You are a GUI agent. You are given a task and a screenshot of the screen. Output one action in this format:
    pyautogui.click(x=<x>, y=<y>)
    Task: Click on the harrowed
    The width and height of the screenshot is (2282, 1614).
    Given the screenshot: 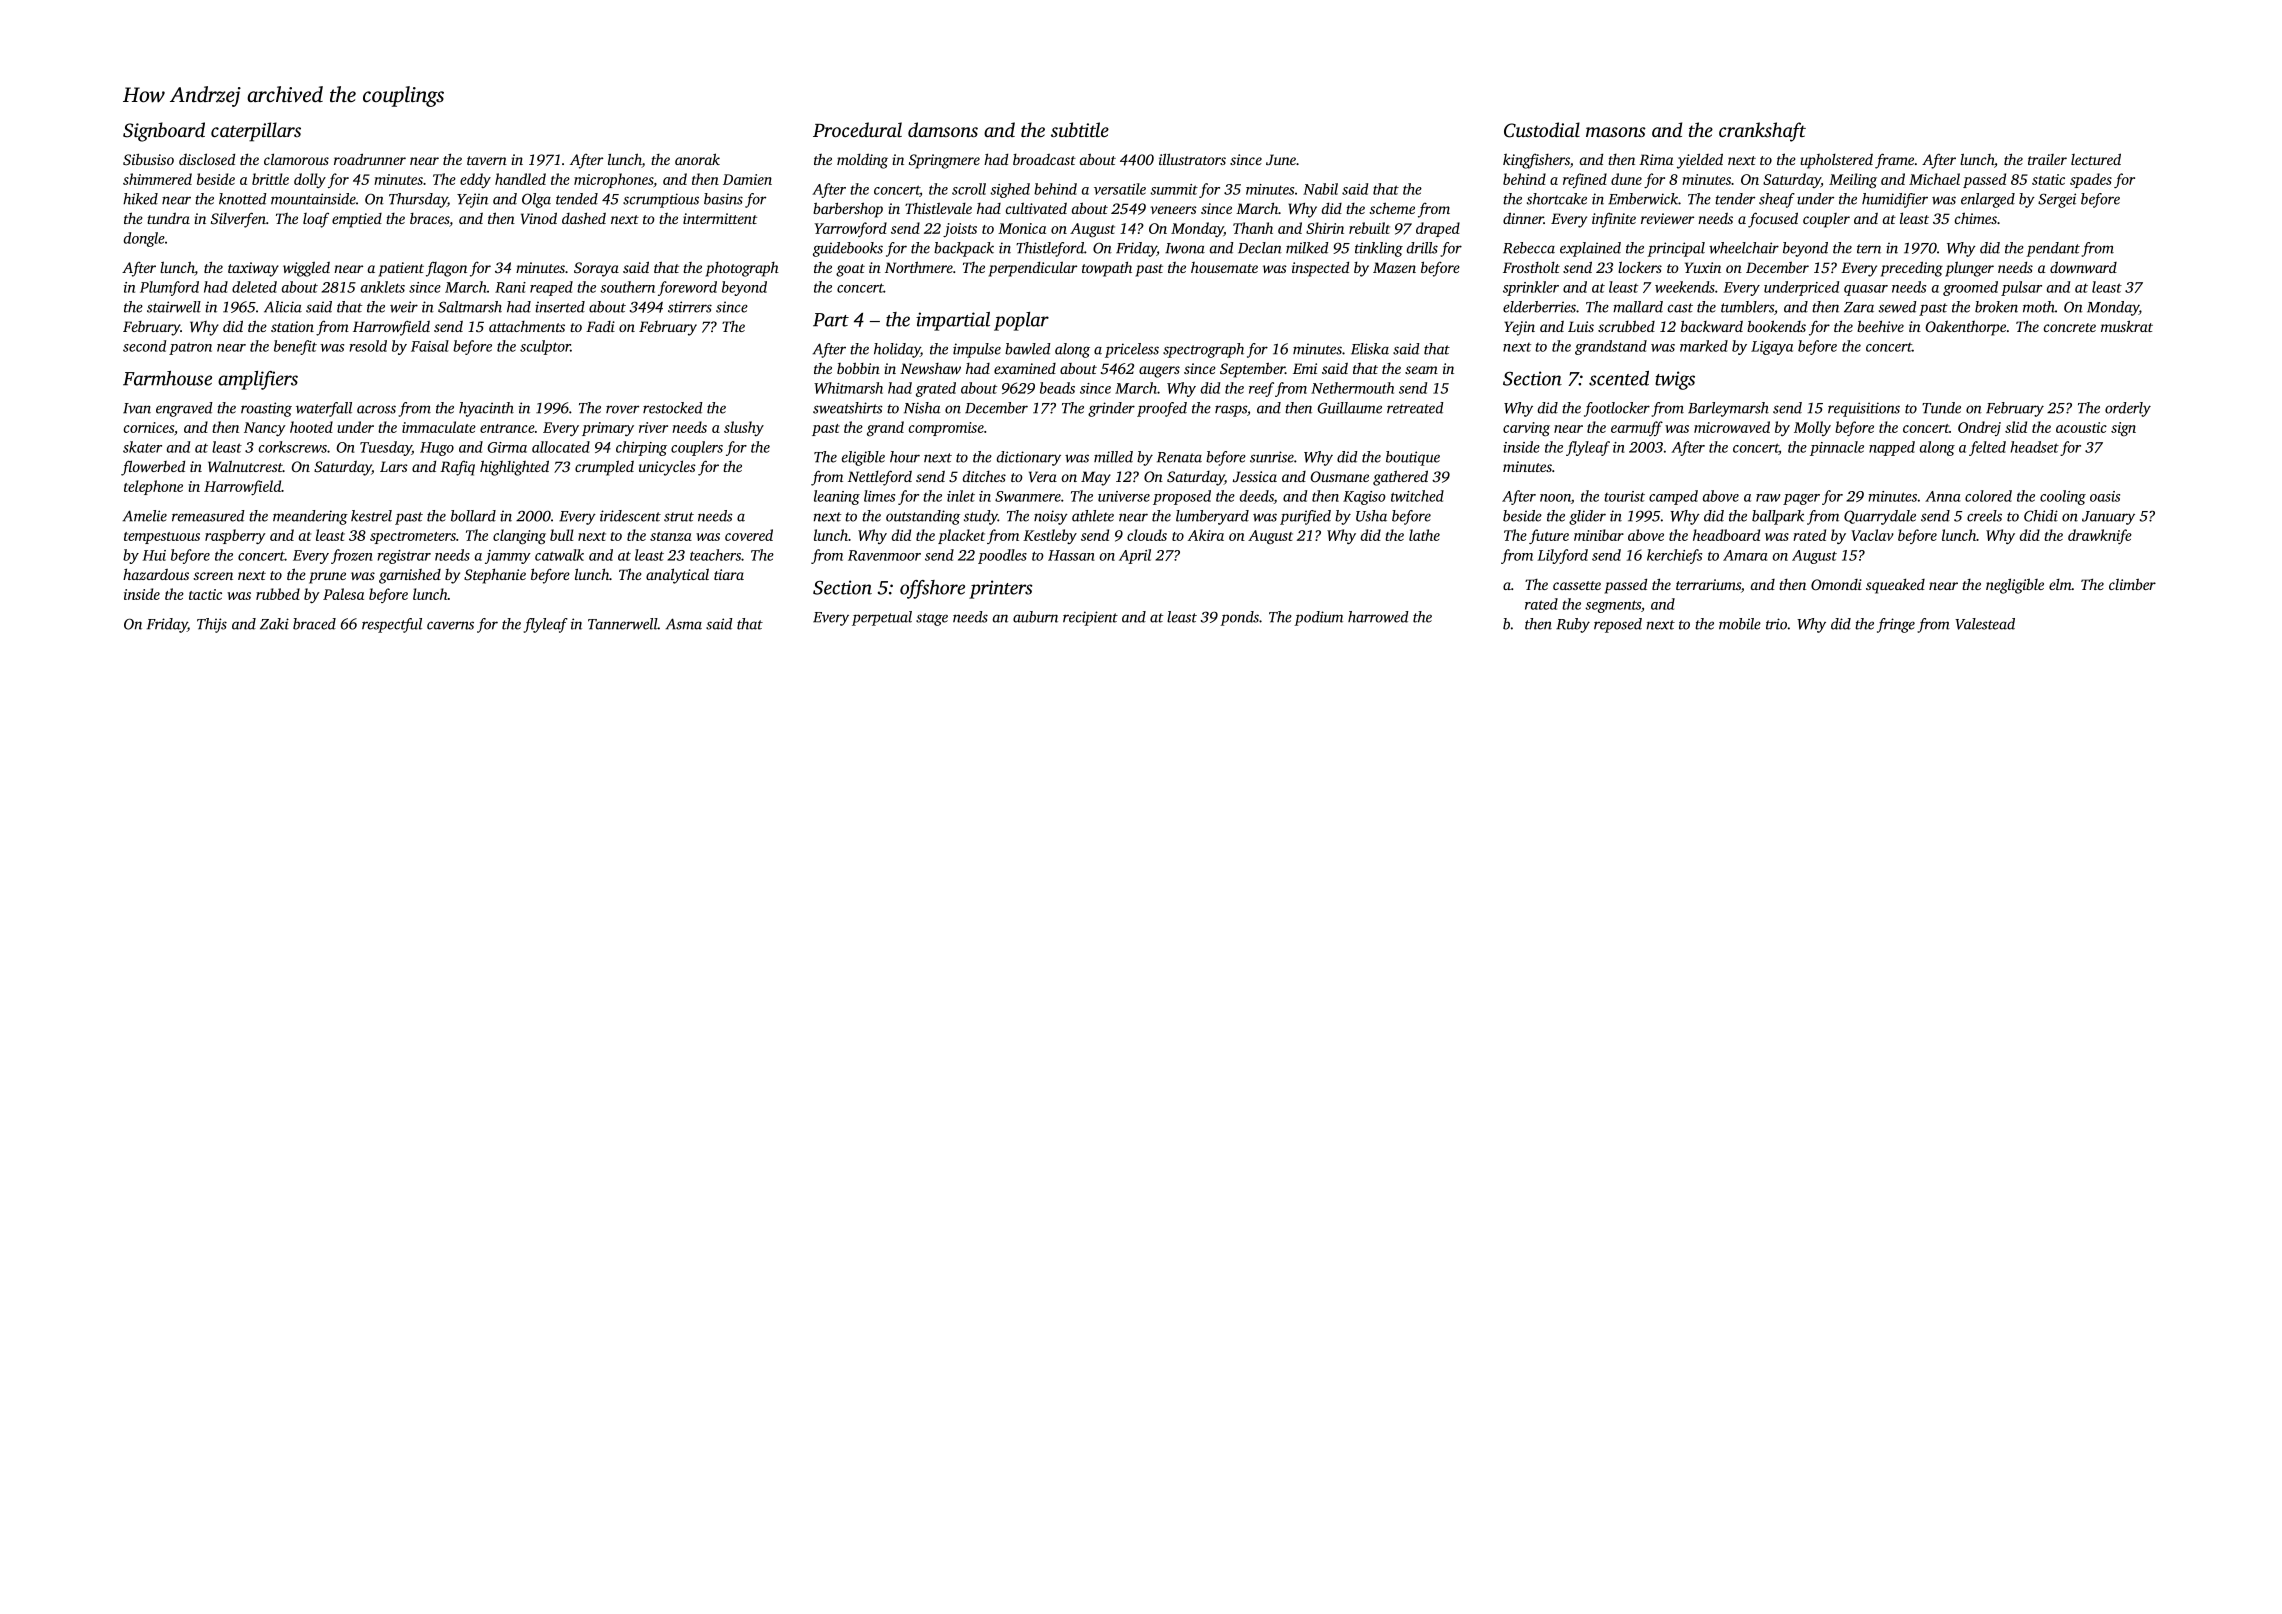 What is the action you would take?
    pyautogui.click(x=1378, y=617)
